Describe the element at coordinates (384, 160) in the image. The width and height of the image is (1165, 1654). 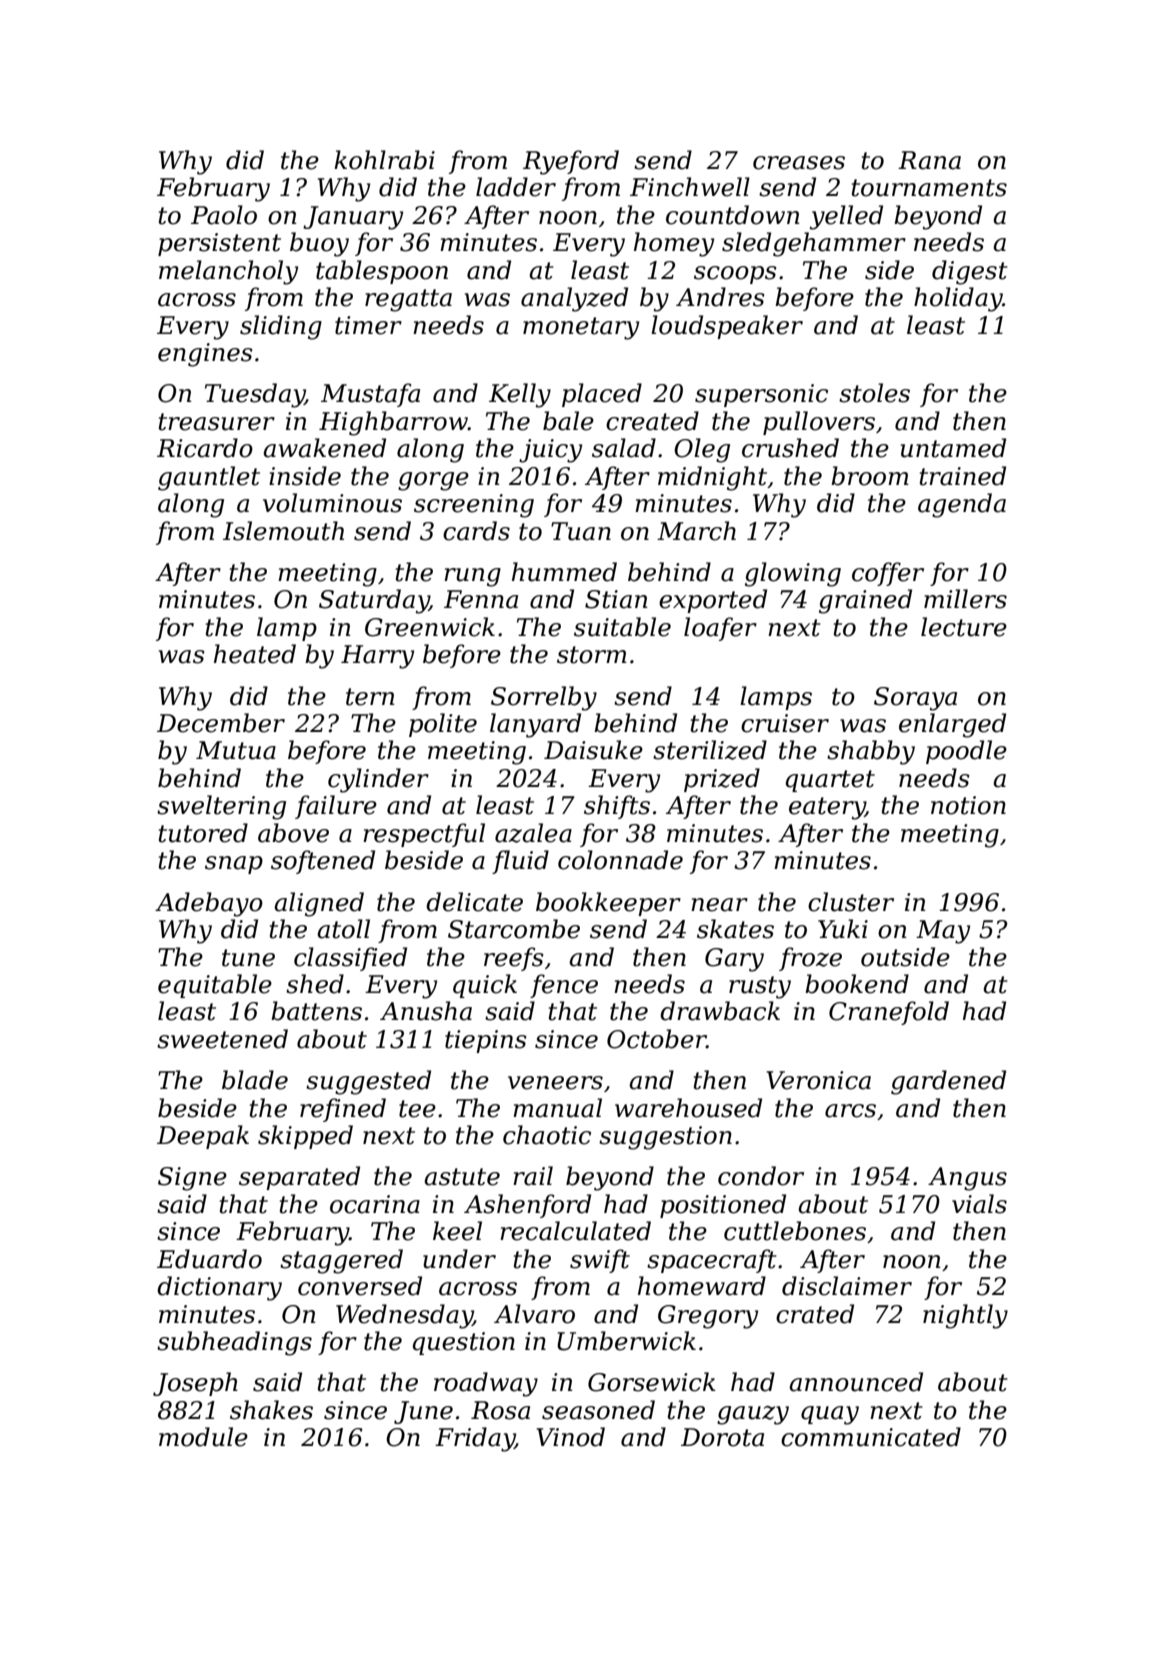
I see `kohlrabi` at that location.
